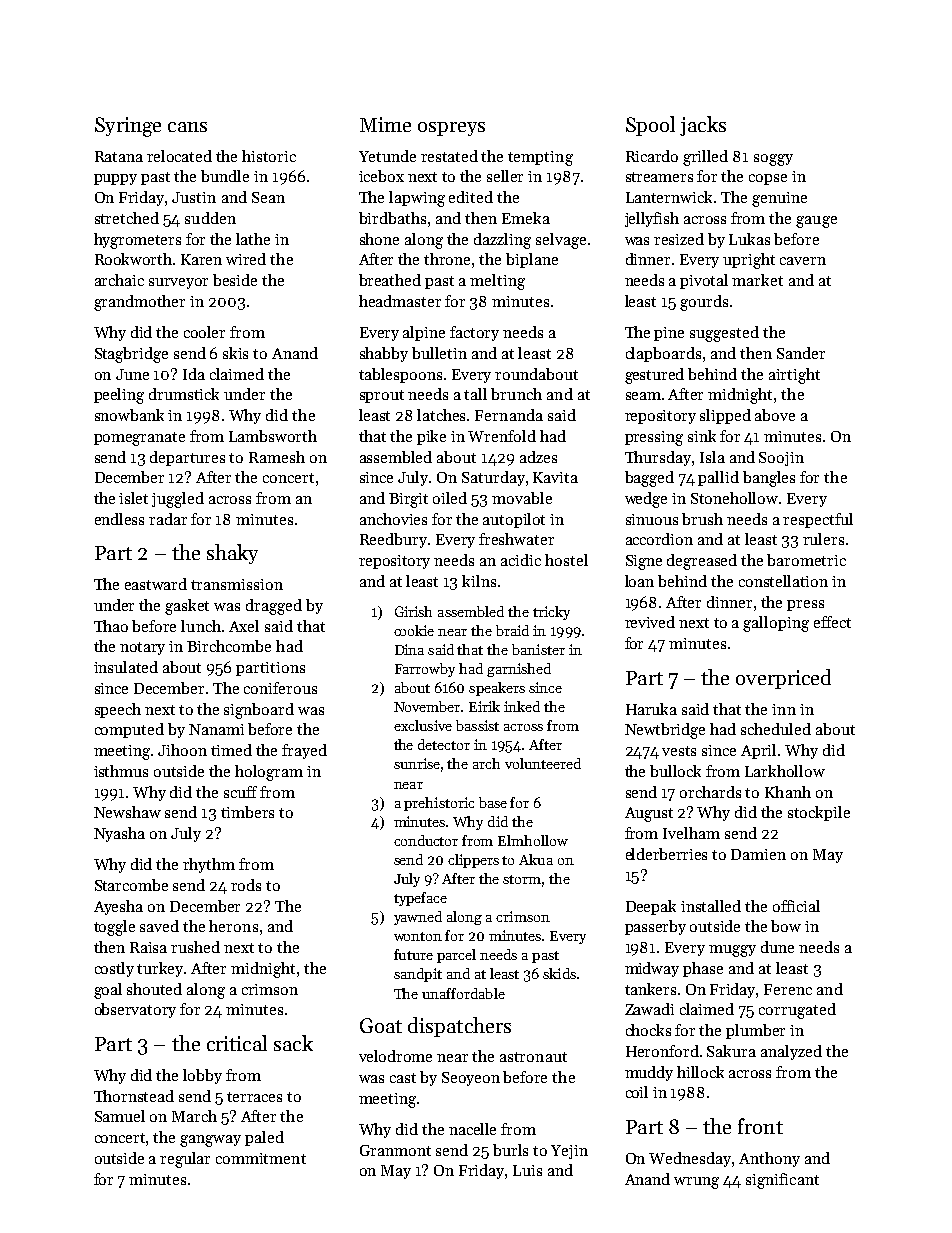 The width and height of the image is (952, 1233). What do you see at coordinates (819, 813) in the image?
I see `stockpile` at bounding box center [819, 813].
